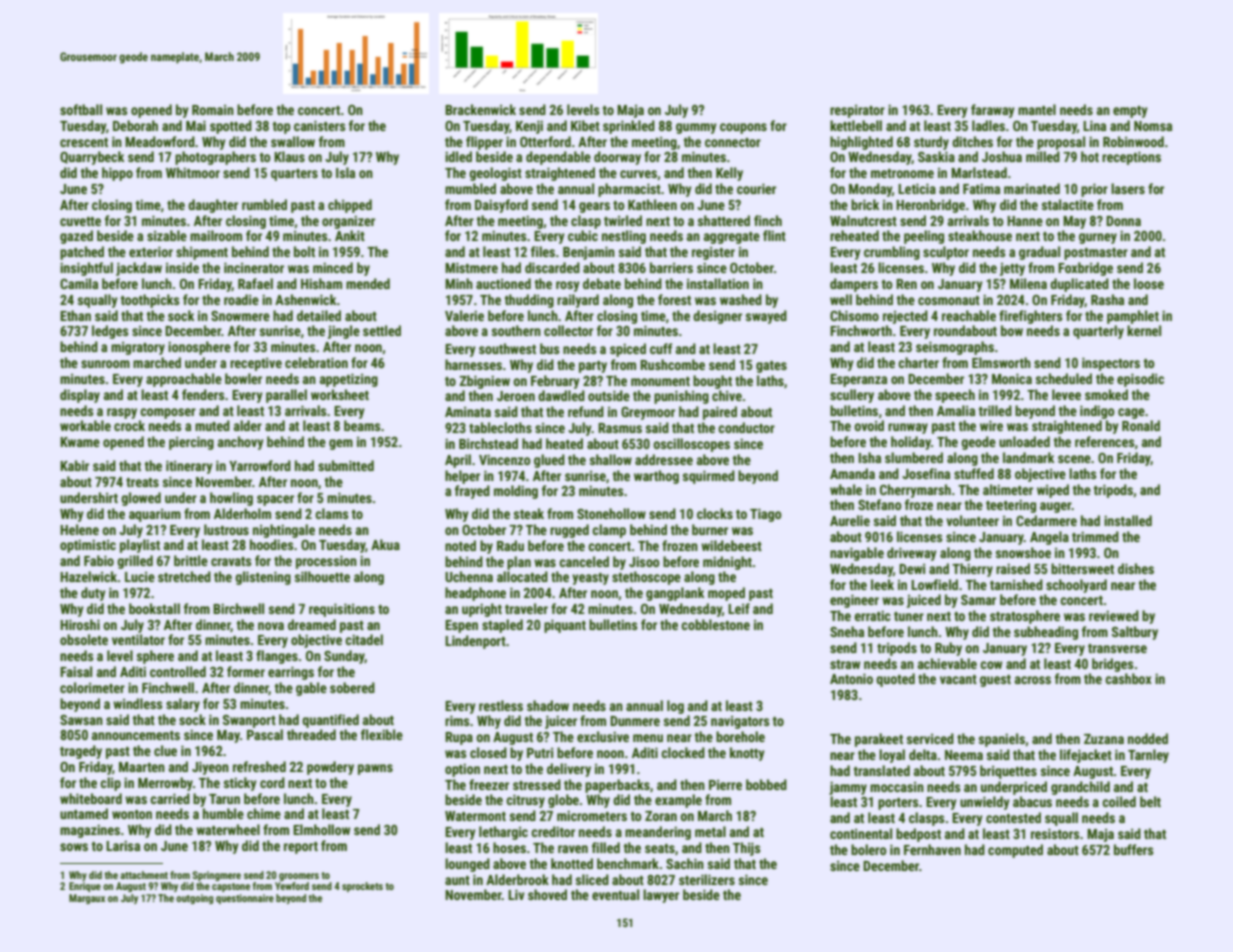 The height and width of the image is (952, 1233). I want to click on sprinkled, so click(629, 127).
